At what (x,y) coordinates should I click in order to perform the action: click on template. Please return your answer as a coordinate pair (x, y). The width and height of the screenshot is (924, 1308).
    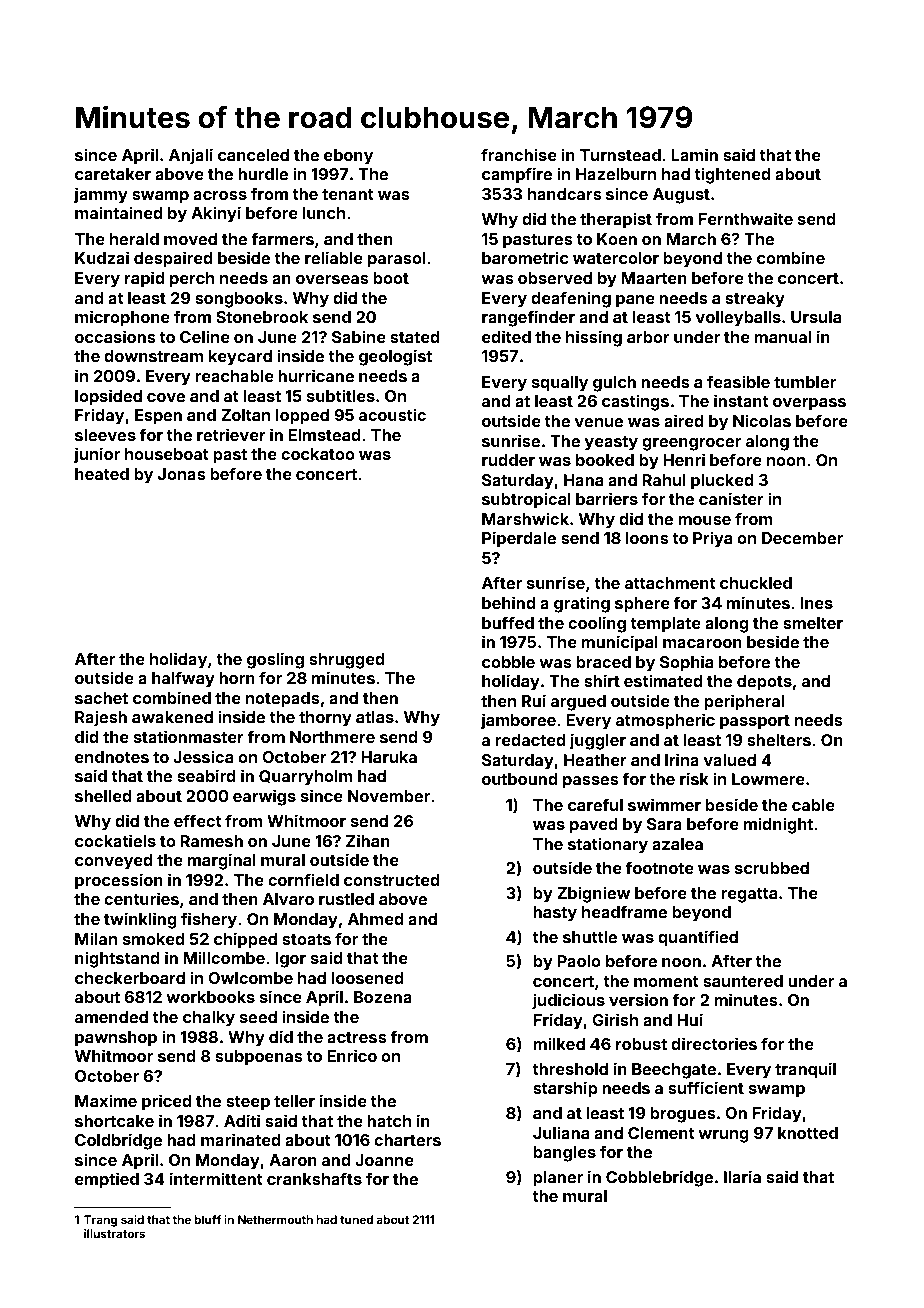
    Looking at the image, I should click on (666, 625).
